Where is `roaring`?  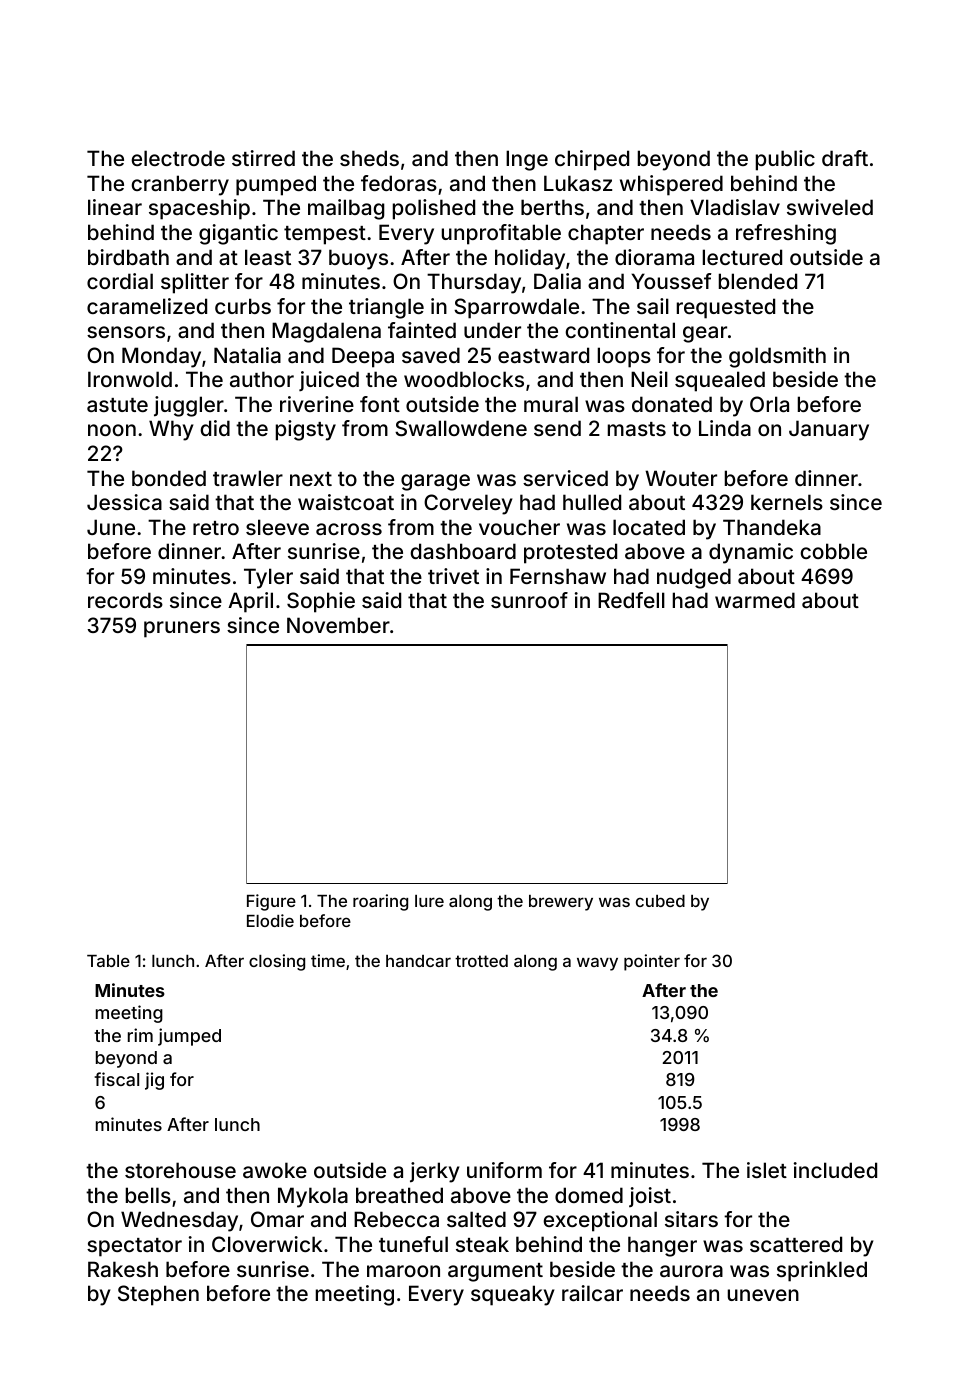
roaring is located at coordinates (380, 902).
